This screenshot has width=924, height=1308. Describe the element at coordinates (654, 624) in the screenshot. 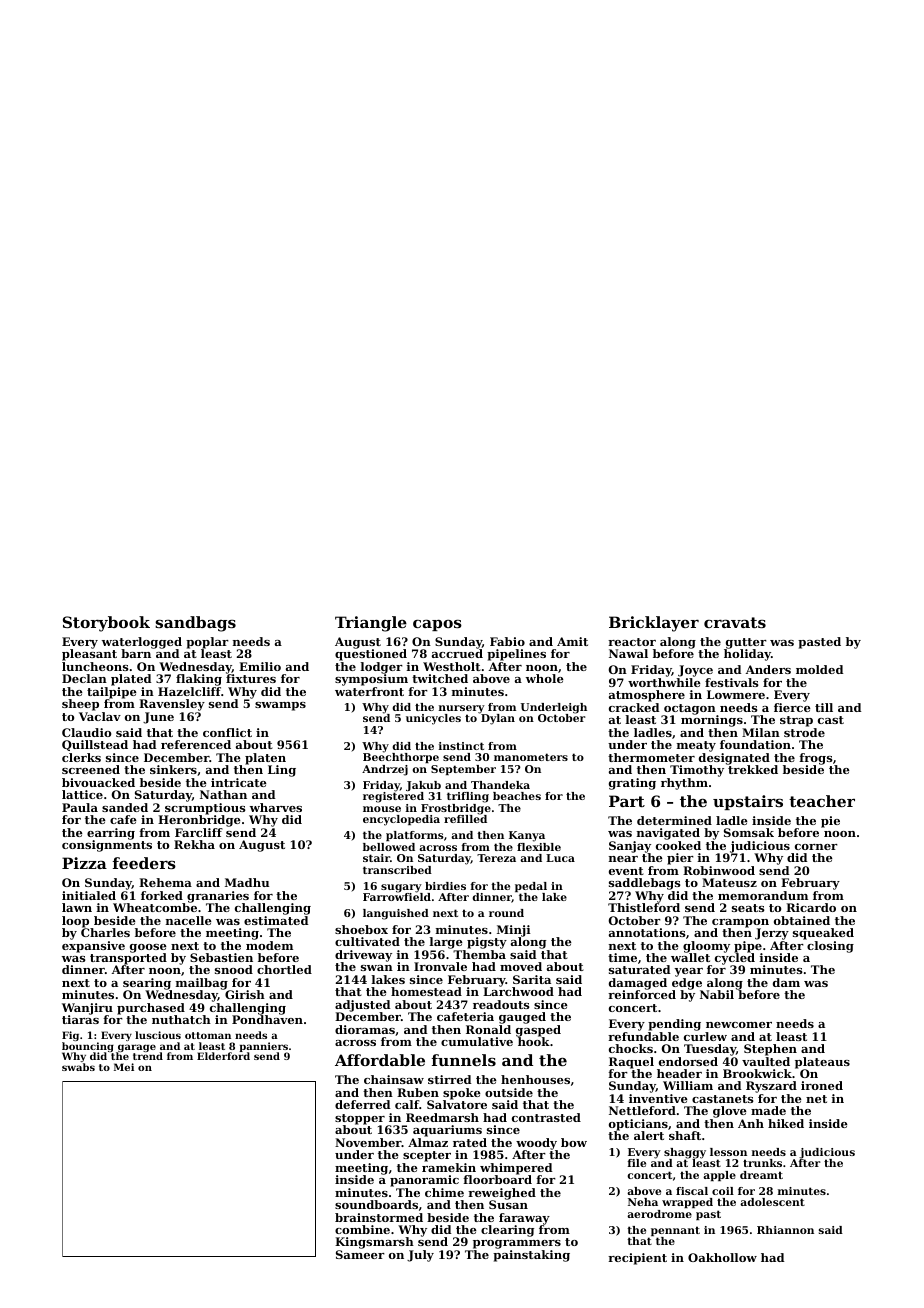

I see `Bricklayer` at that location.
